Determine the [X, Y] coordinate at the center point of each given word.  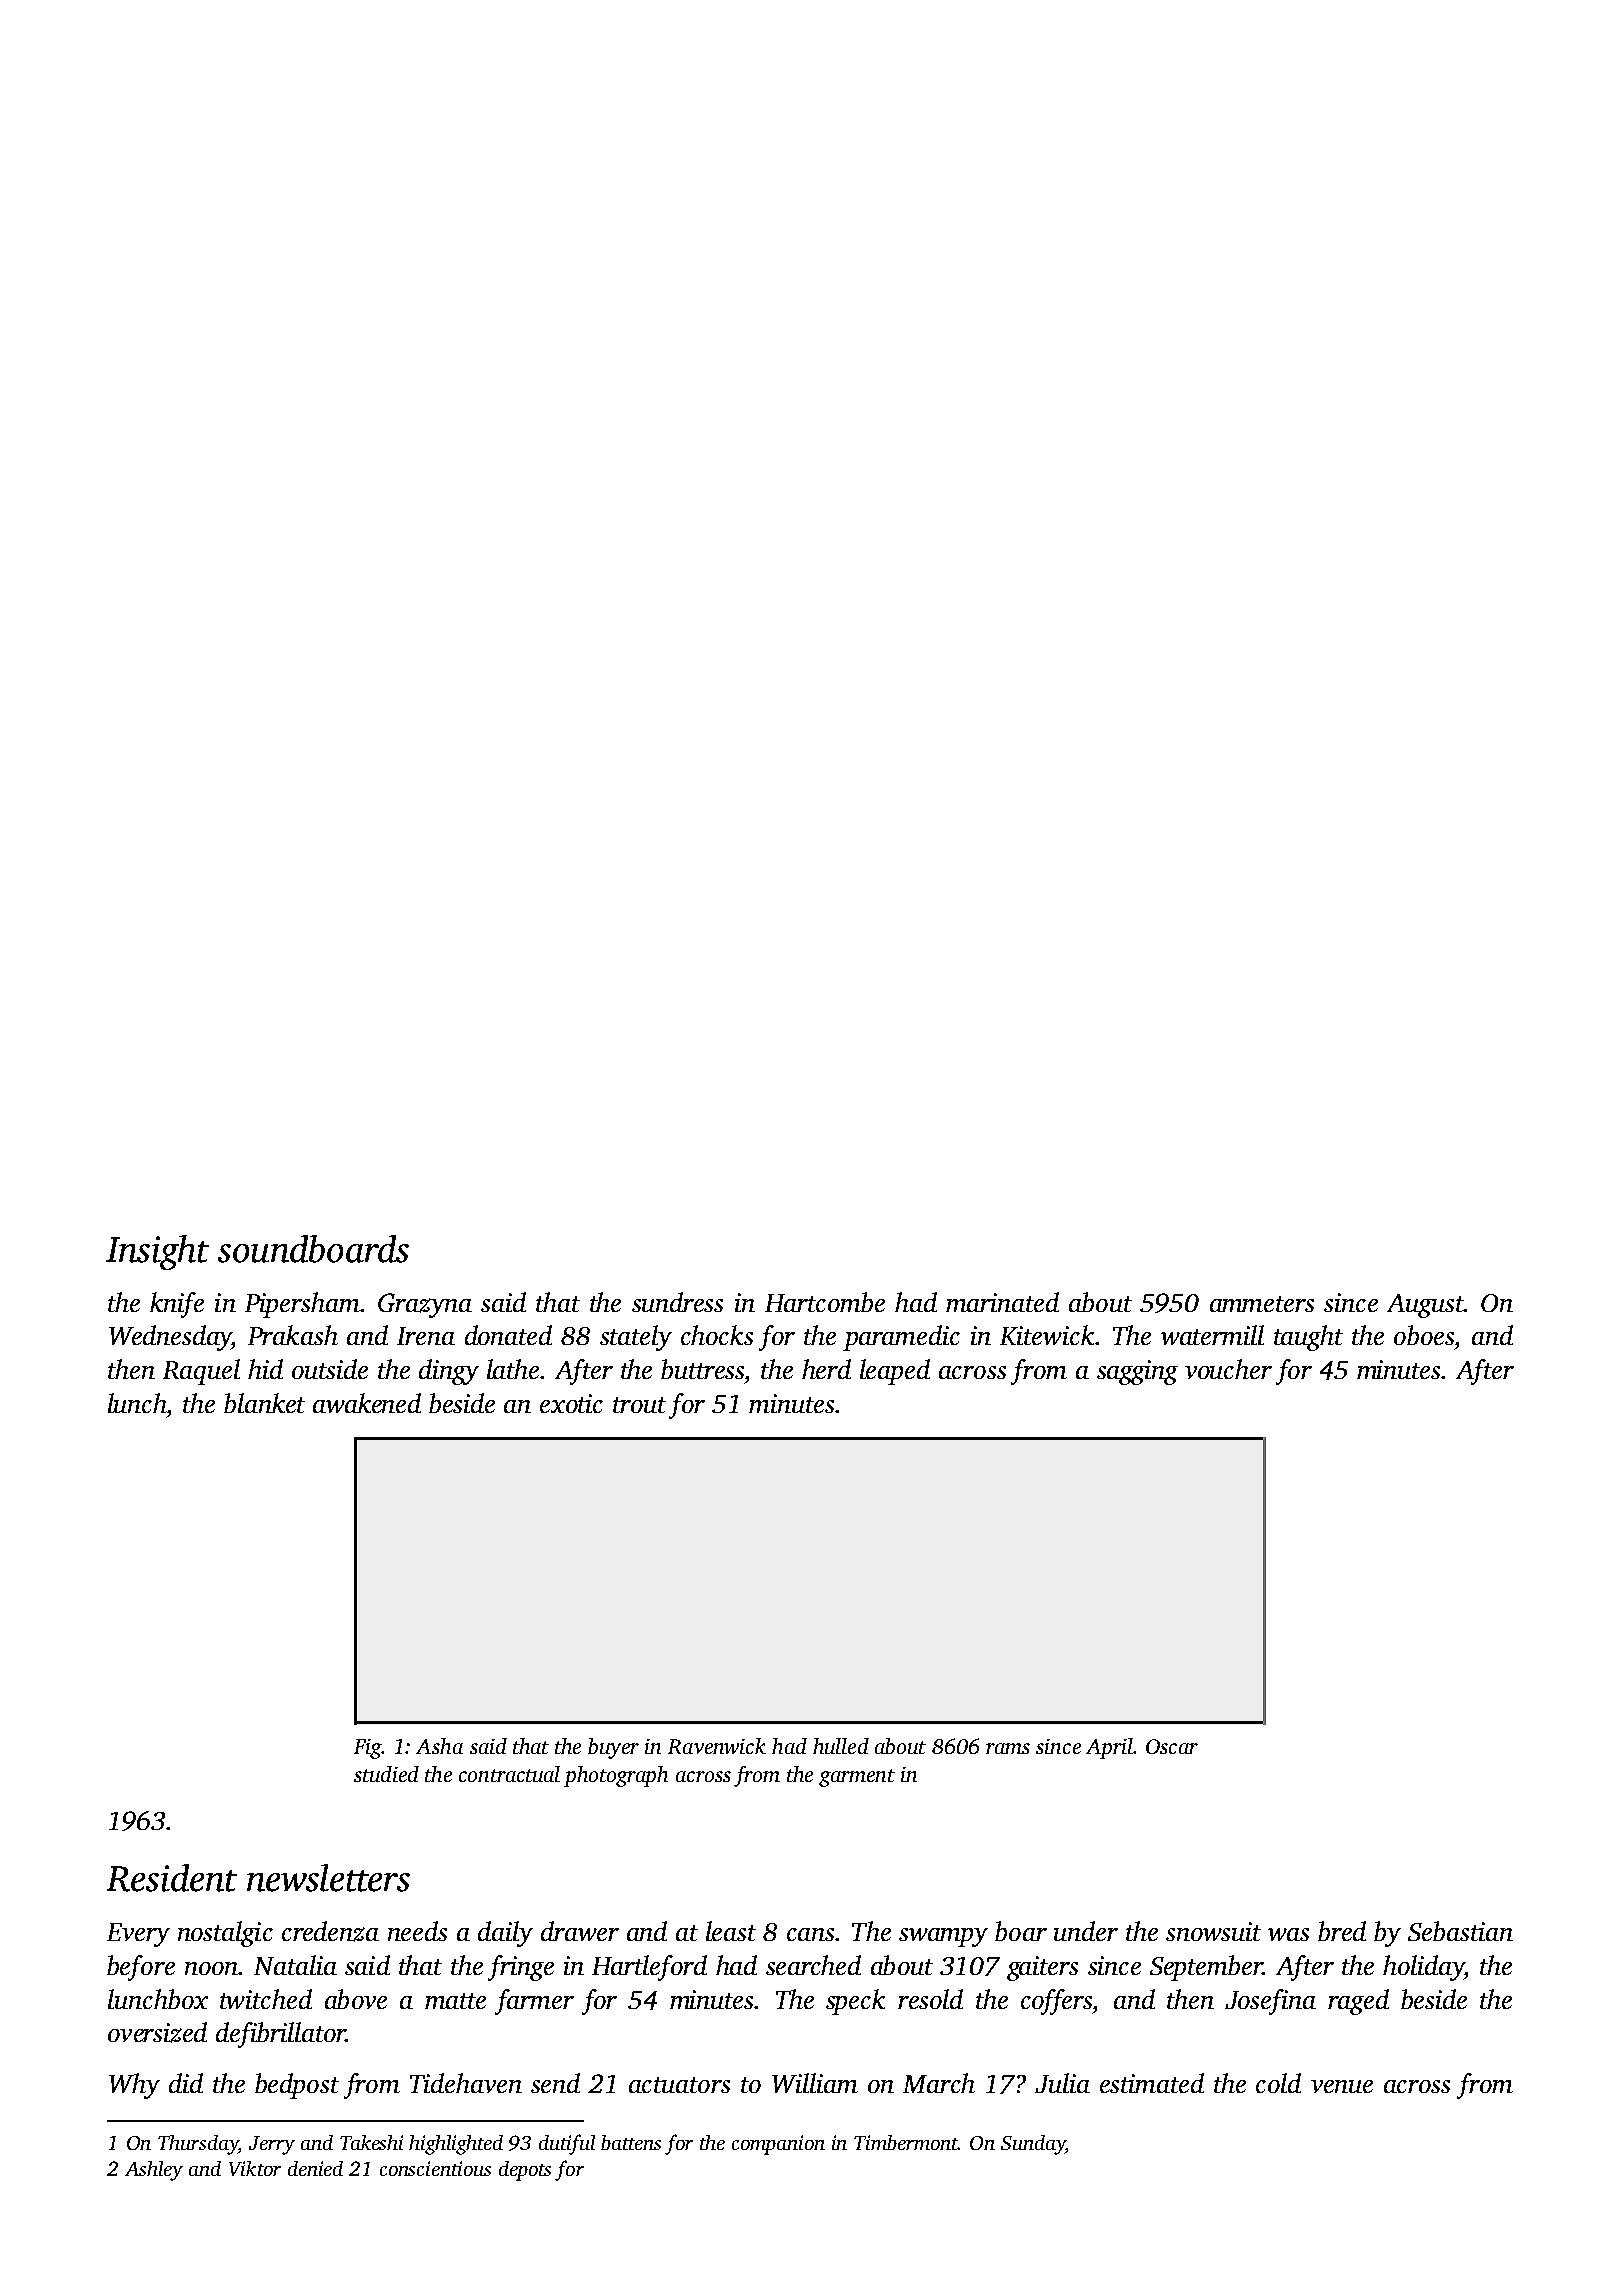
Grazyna [425, 1305]
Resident [172, 1878]
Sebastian [1460, 1931]
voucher [1228, 1369]
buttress [702, 1369]
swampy [943, 1937]
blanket [264, 1403]
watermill [1212, 1335]
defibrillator [281, 2035]
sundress [677, 1302]
